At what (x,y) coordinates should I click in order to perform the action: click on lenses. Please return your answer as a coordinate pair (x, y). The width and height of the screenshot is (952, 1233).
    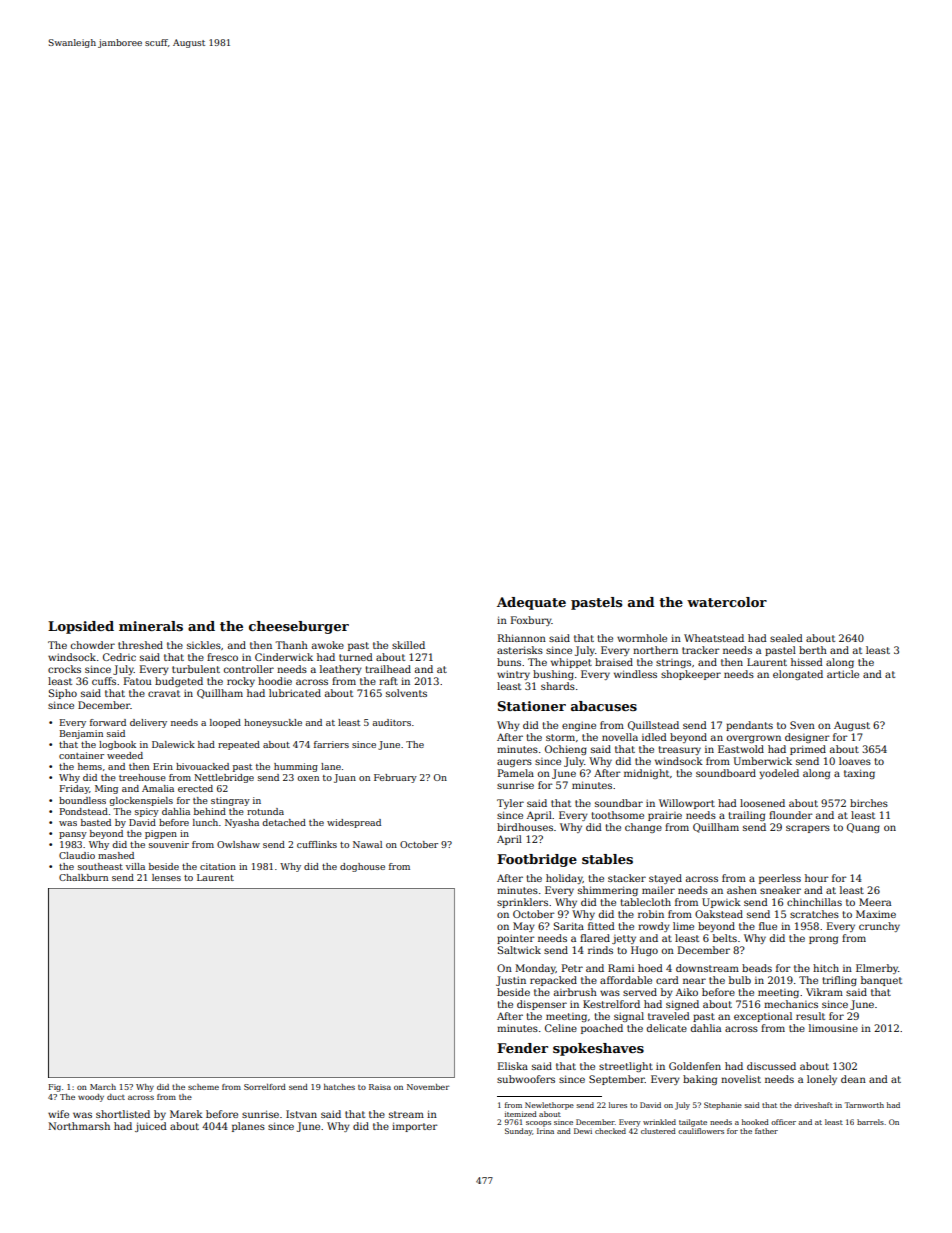
    Looking at the image, I should click on (166, 877).
